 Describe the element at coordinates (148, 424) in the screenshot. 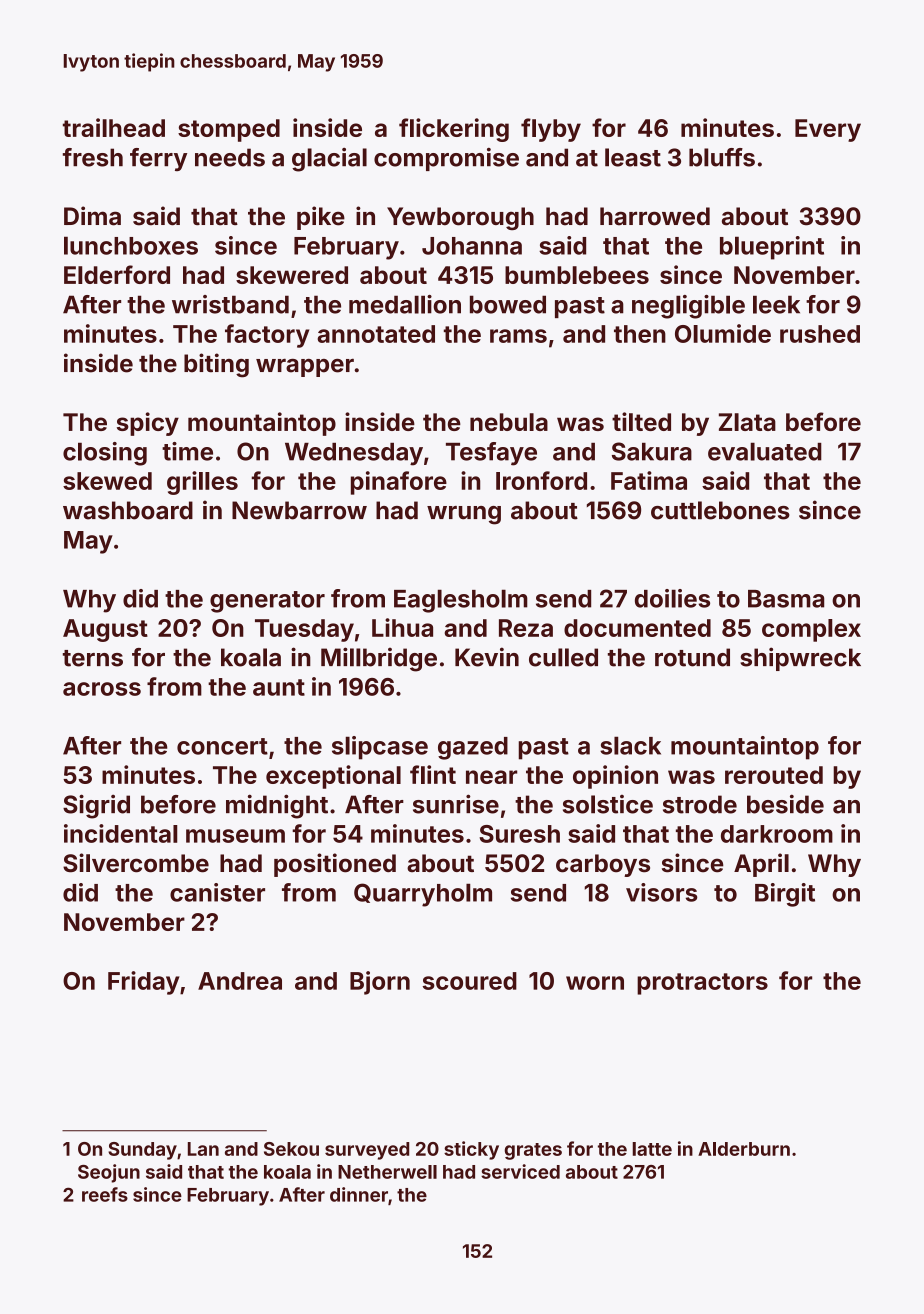

I see `spicy` at that location.
